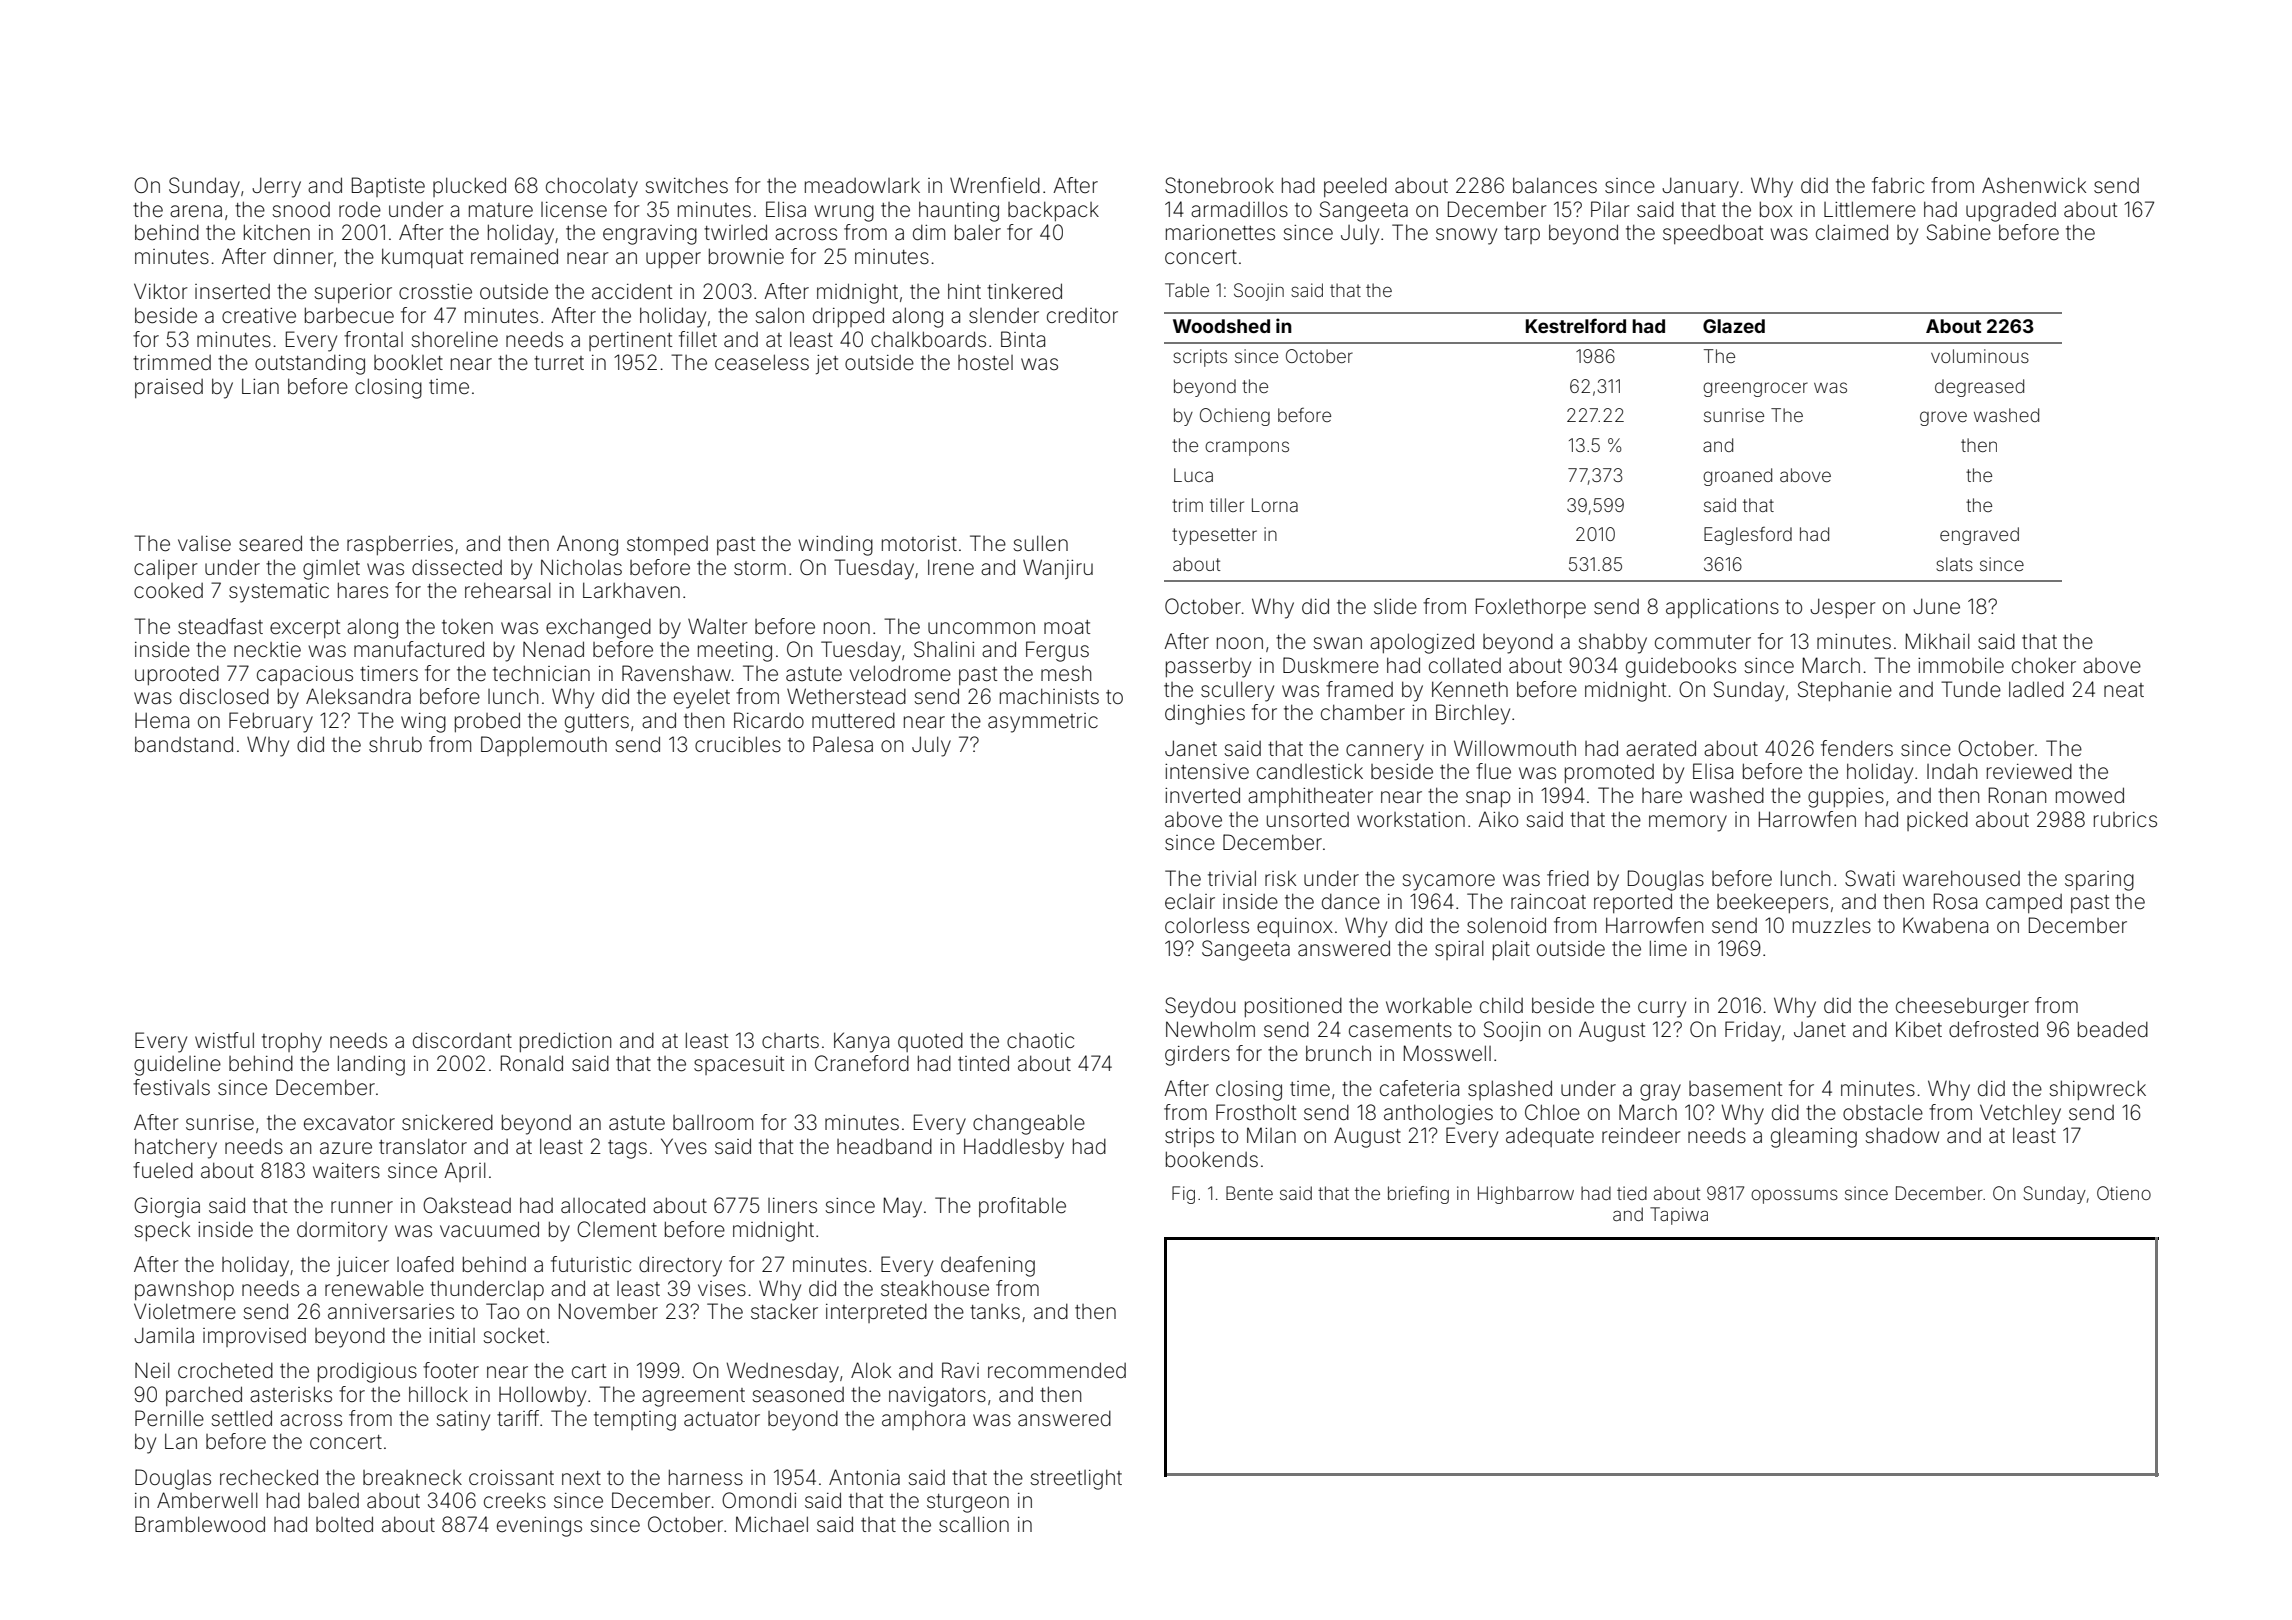 Image resolution: width=2292 pixels, height=1620 pixels. What do you see at coordinates (1737, 477) in the document?
I see `groaned` at bounding box center [1737, 477].
